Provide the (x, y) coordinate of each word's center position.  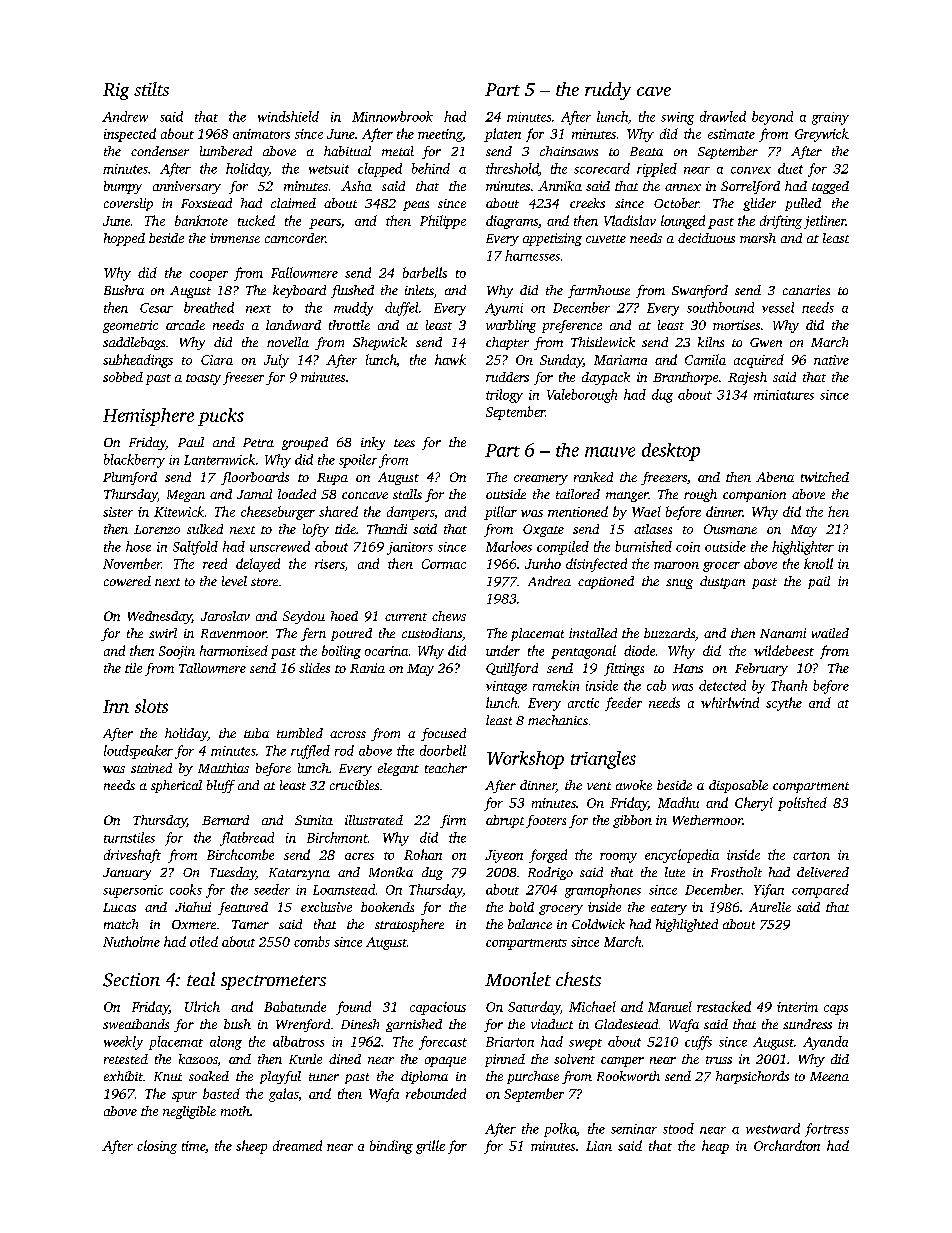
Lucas (119, 907)
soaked (209, 1076)
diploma (424, 1077)
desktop (671, 452)
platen (502, 135)
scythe (784, 704)
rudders (507, 377)
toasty (203, 379)
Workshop (525, 760)
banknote (201, 220)
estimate (731, 134)
